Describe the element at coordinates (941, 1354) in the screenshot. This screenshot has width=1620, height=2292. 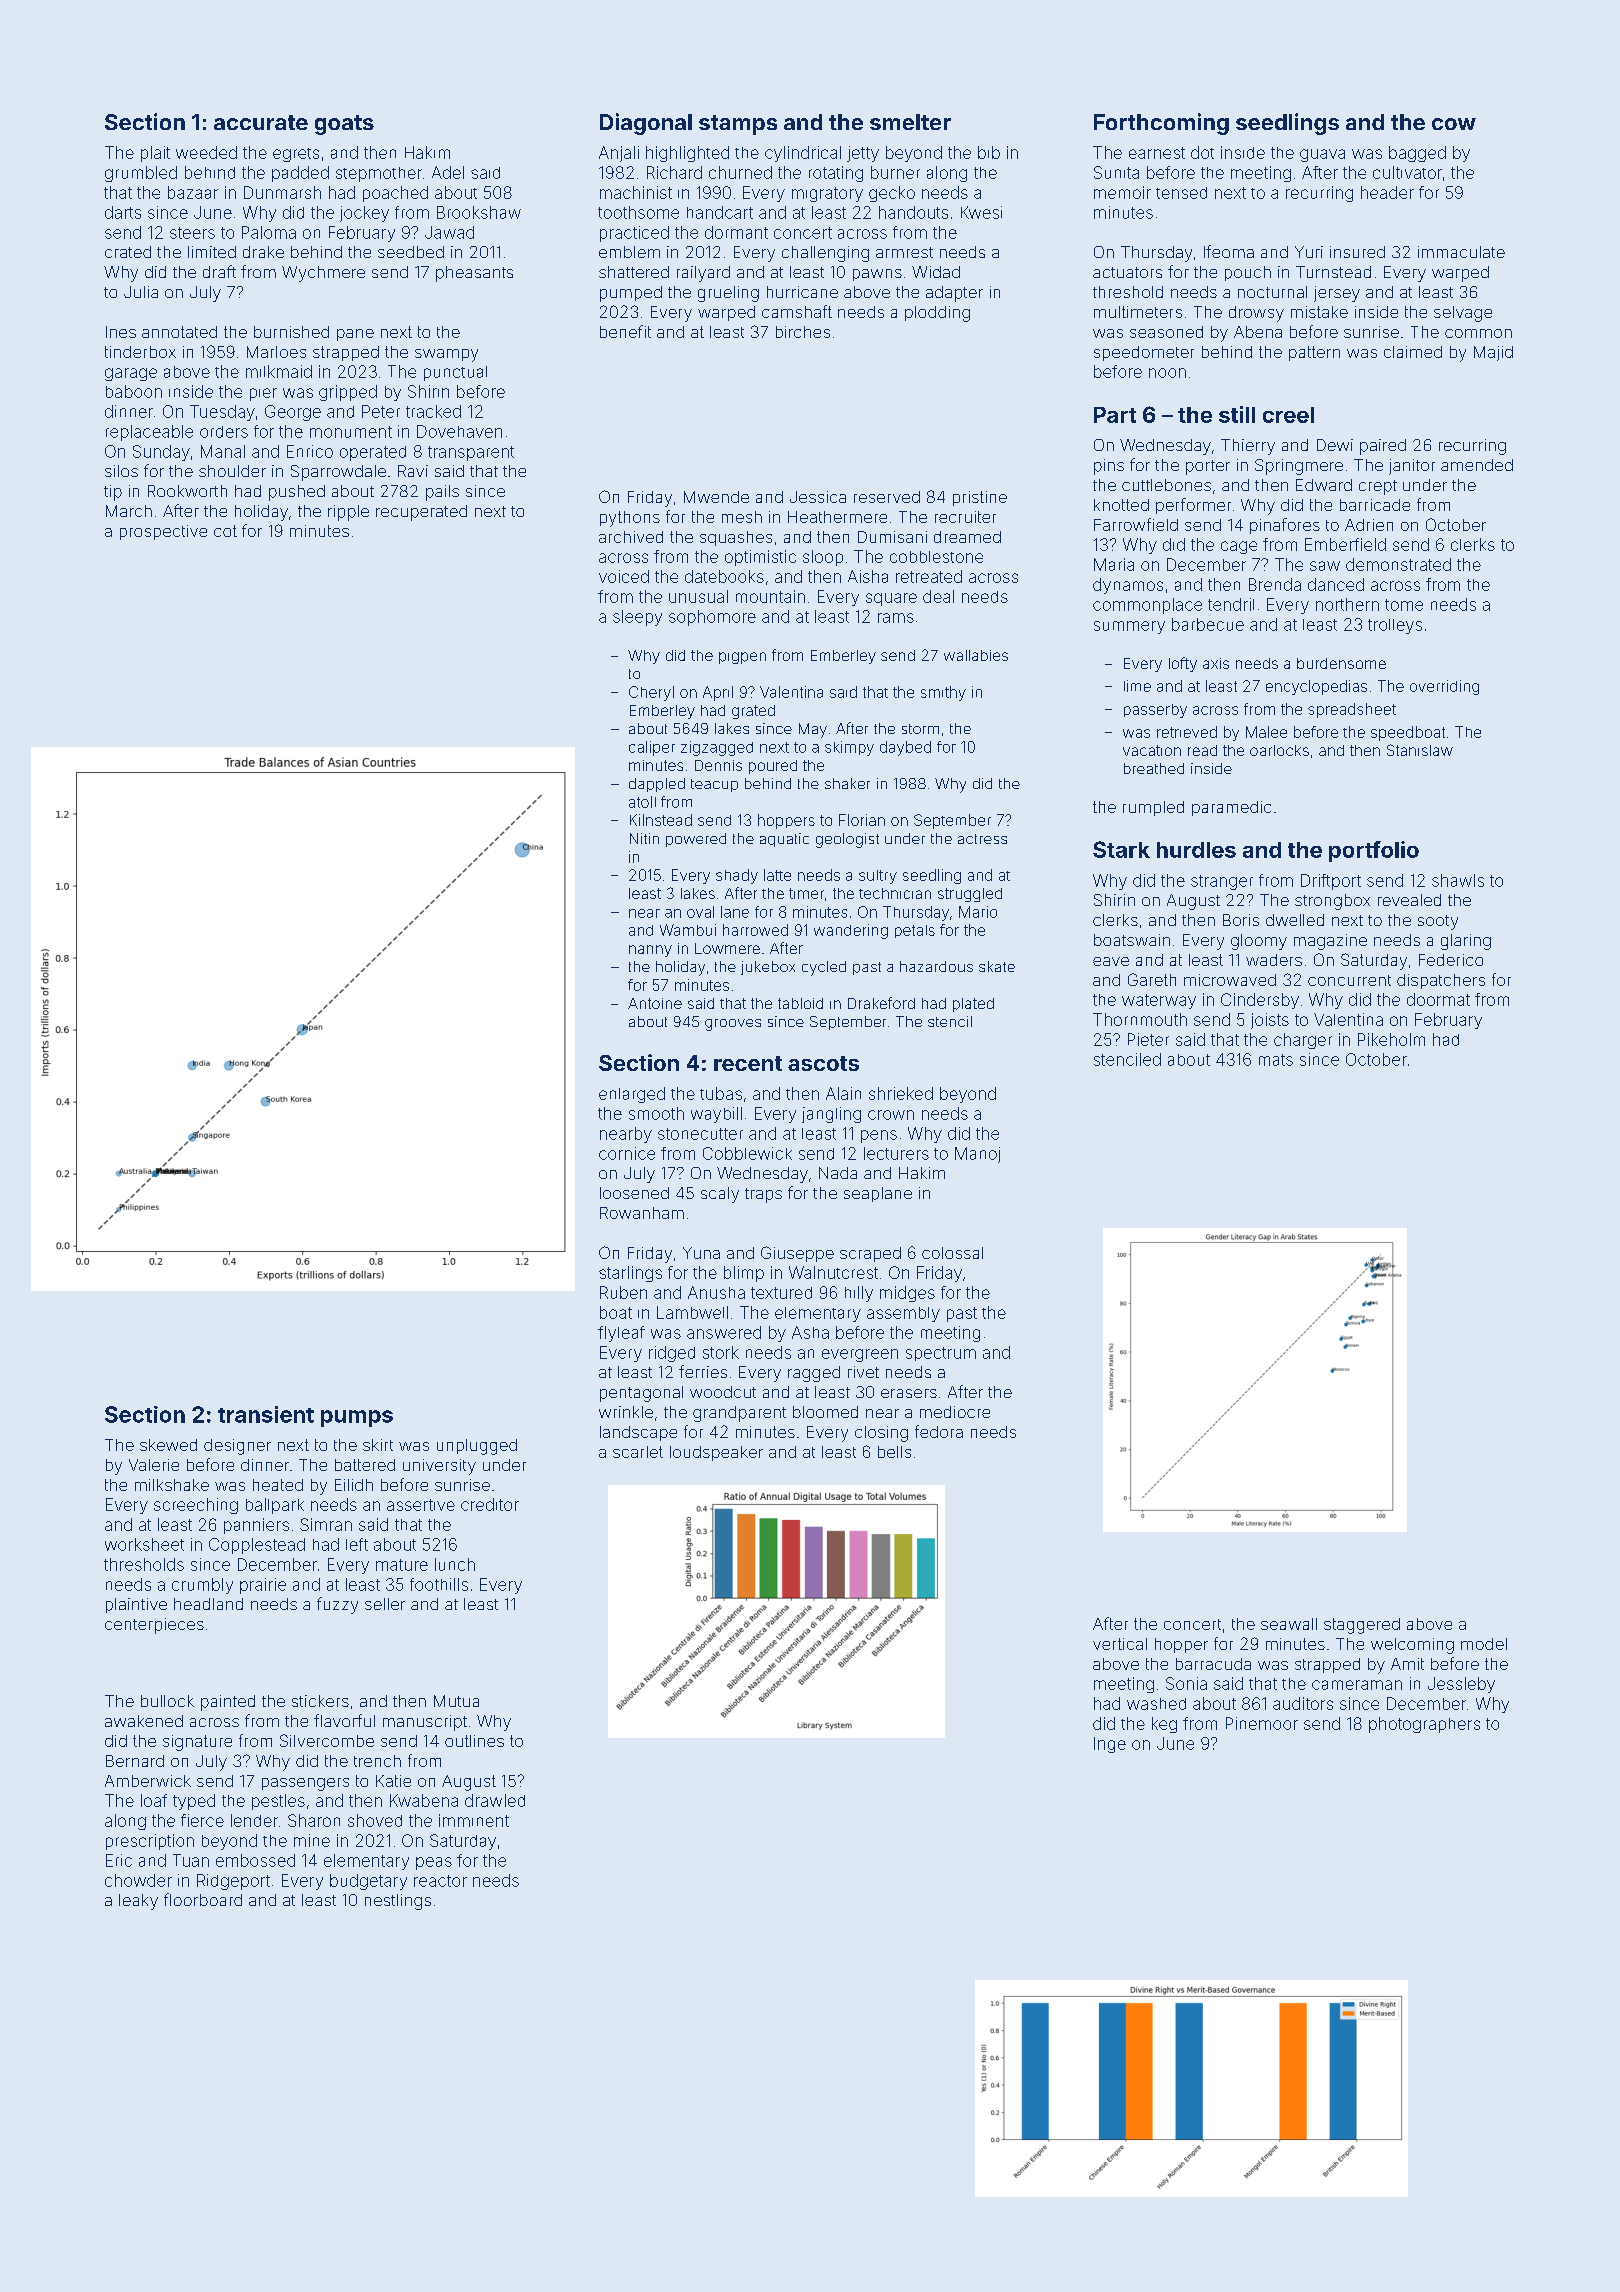
I see `spectrum` at that location.
